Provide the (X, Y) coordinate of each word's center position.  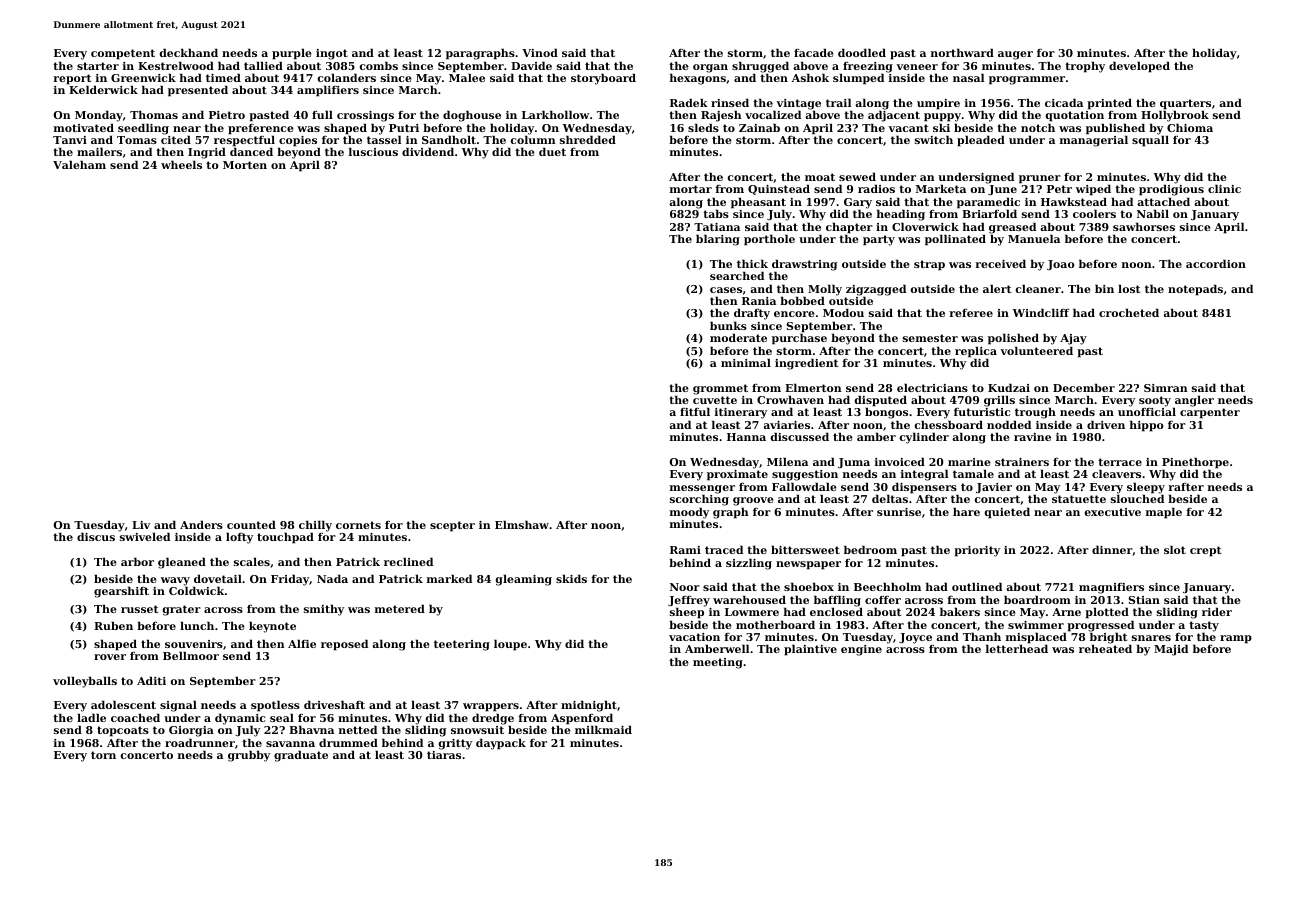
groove (753, 501)
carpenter (1210, 413)
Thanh (982, 636)
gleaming (524, 580)
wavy (175, 582)
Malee (467, 77)
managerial (1094, 141)
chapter (849, 228)
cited (176, 139)
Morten (245, 165)
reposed (344, 645)
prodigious (1171, 190)
